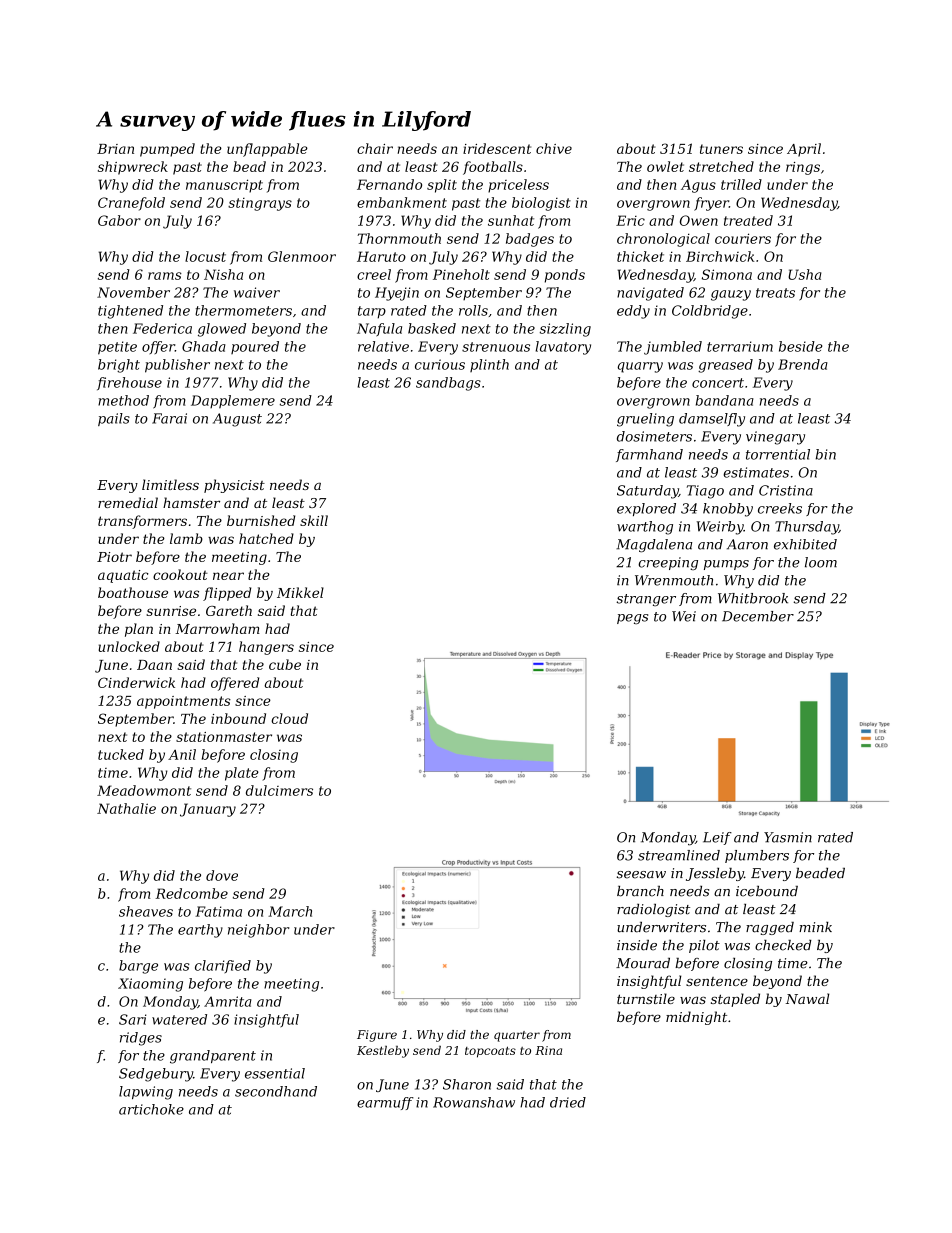  Describe the element at coordinates (717, 838) in the image. I see `Leif` at that location.
